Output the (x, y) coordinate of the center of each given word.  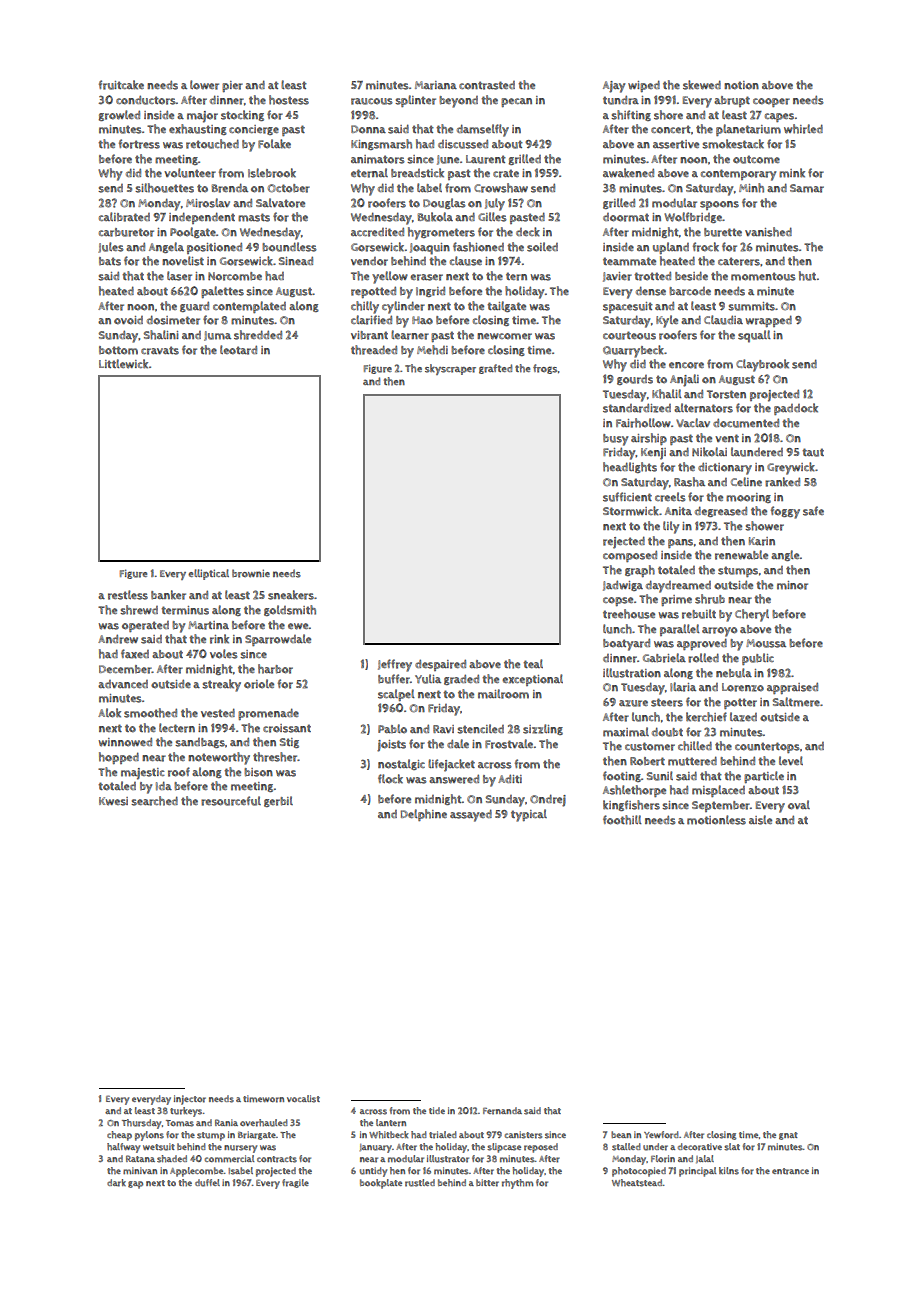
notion (741, 85)
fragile (295, 1183)
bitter (487, 1183)
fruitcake (121, 85)
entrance (790, 1171)
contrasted (487, 85)
